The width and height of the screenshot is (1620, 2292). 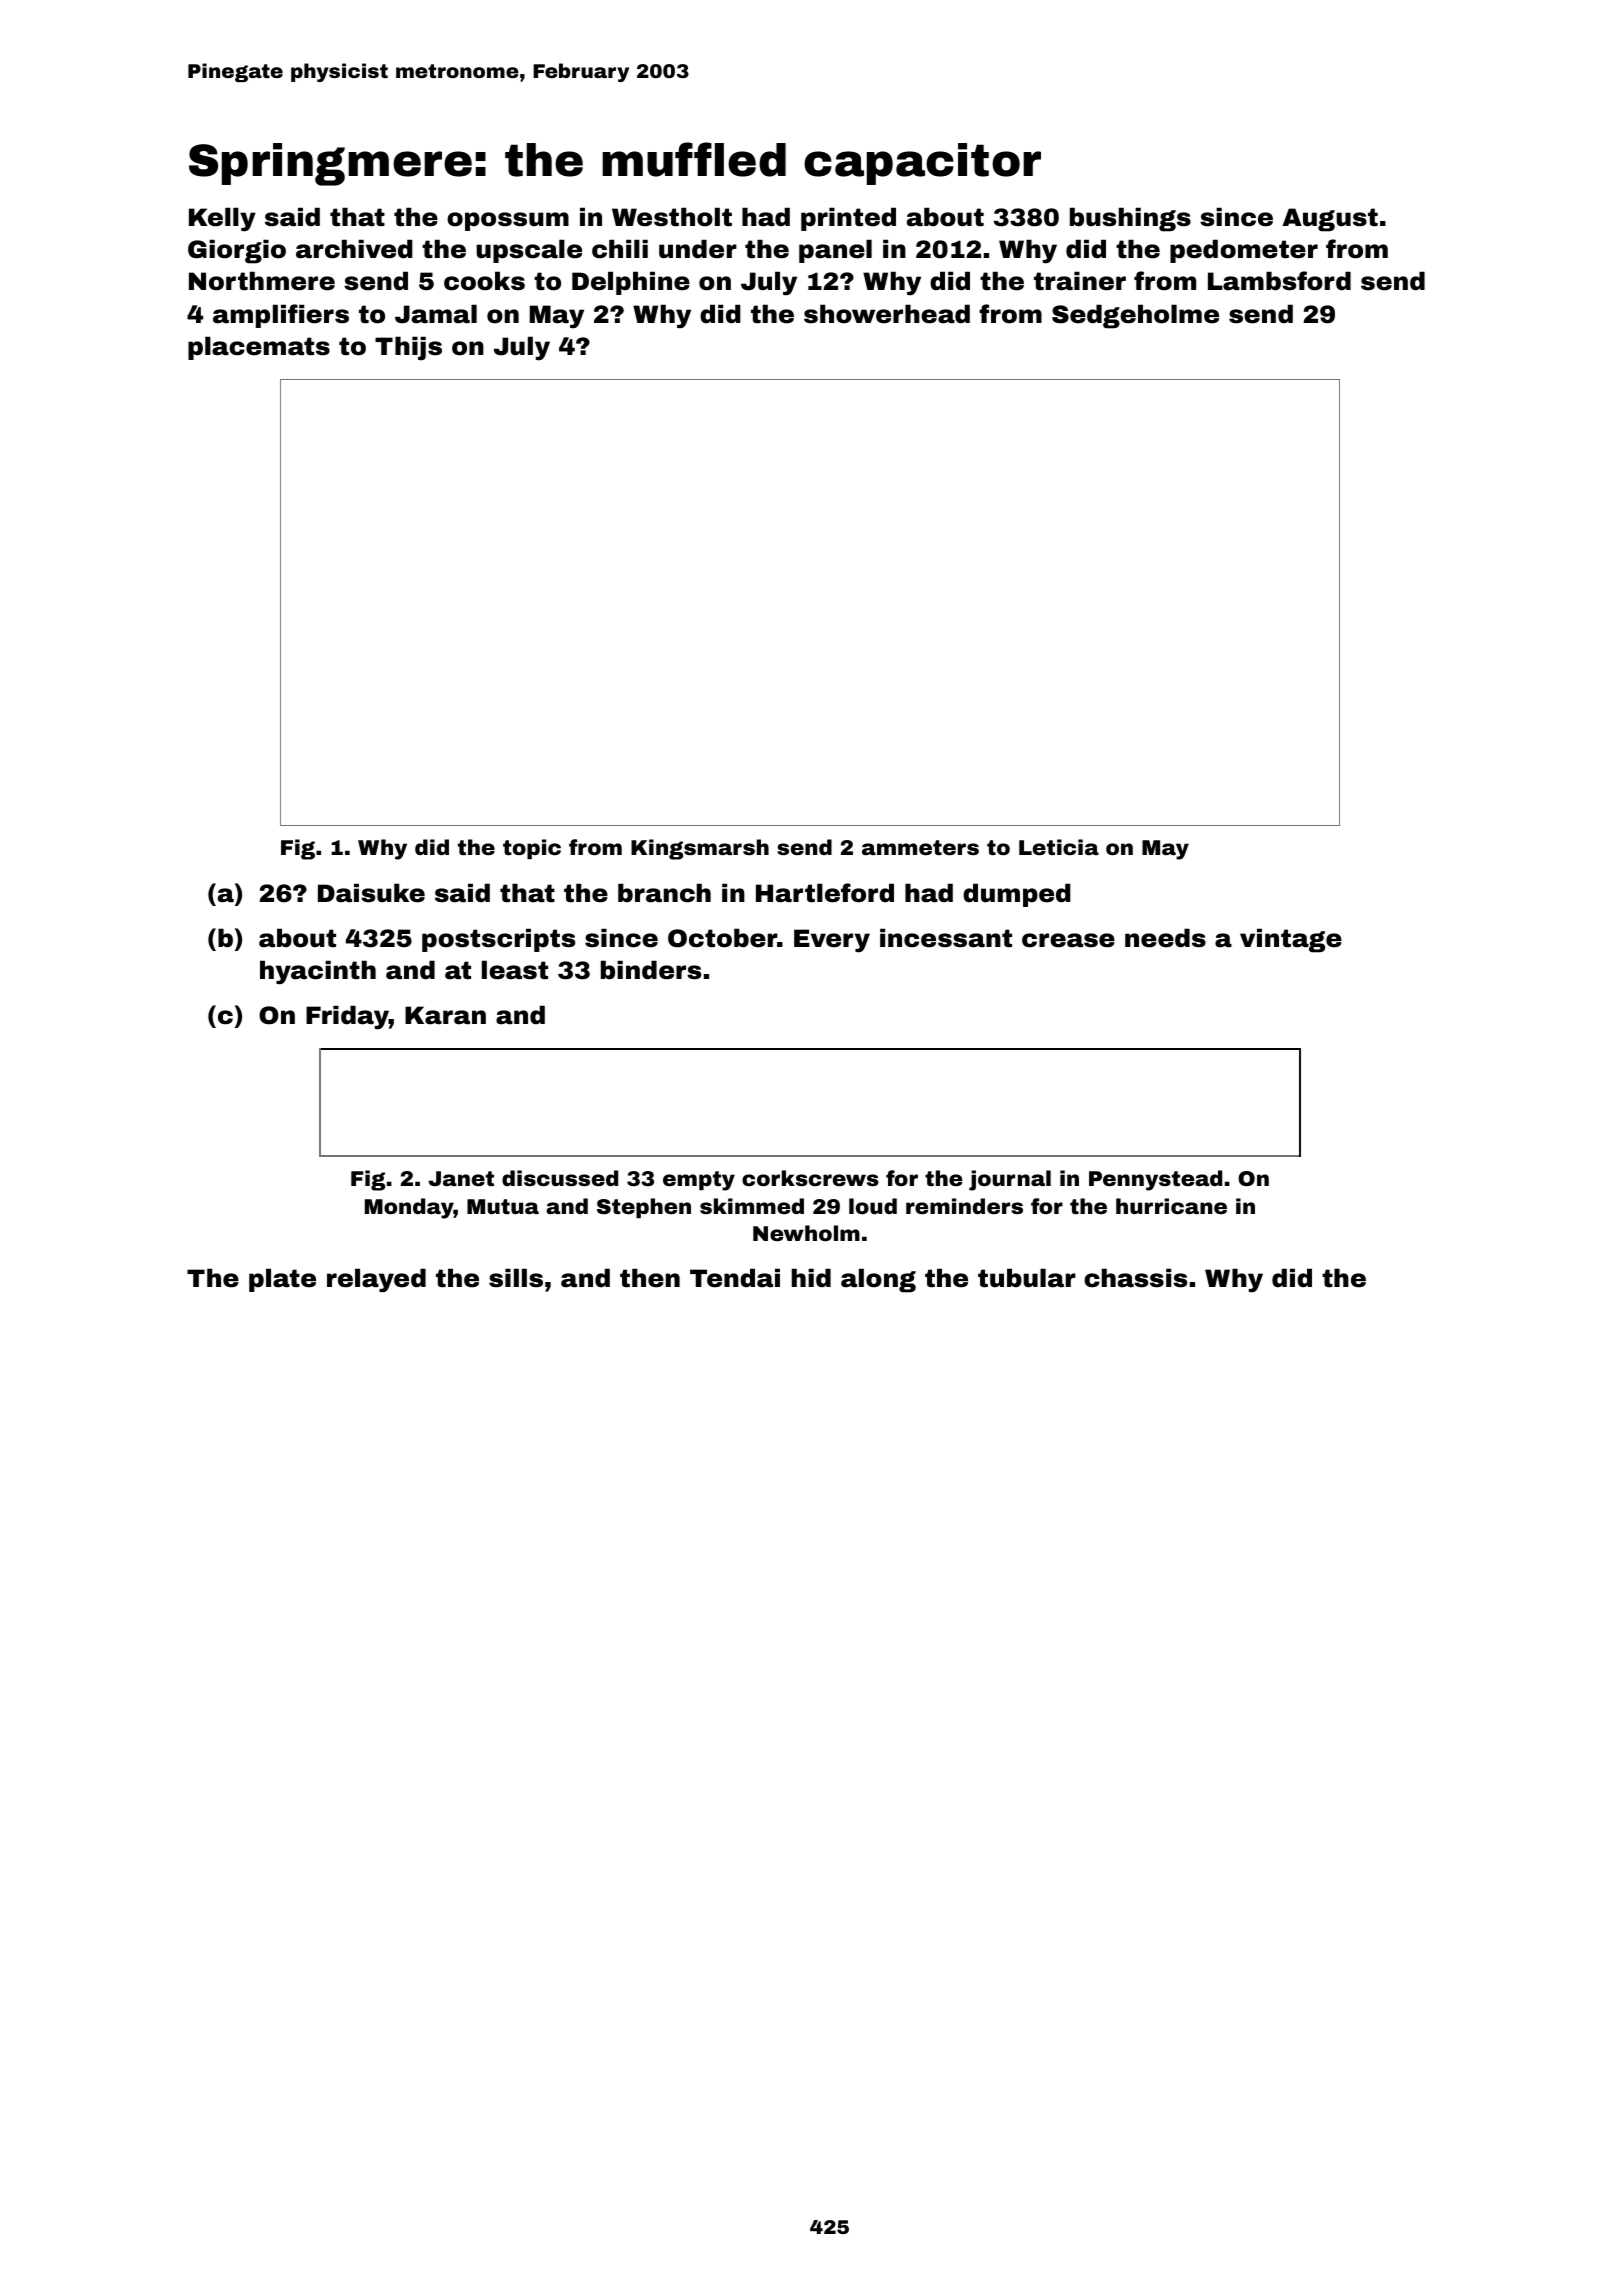 What do you see at coordinates (371, 893) in the screenshot?
I see `Daisuke` at bounding box center [371, 893].
